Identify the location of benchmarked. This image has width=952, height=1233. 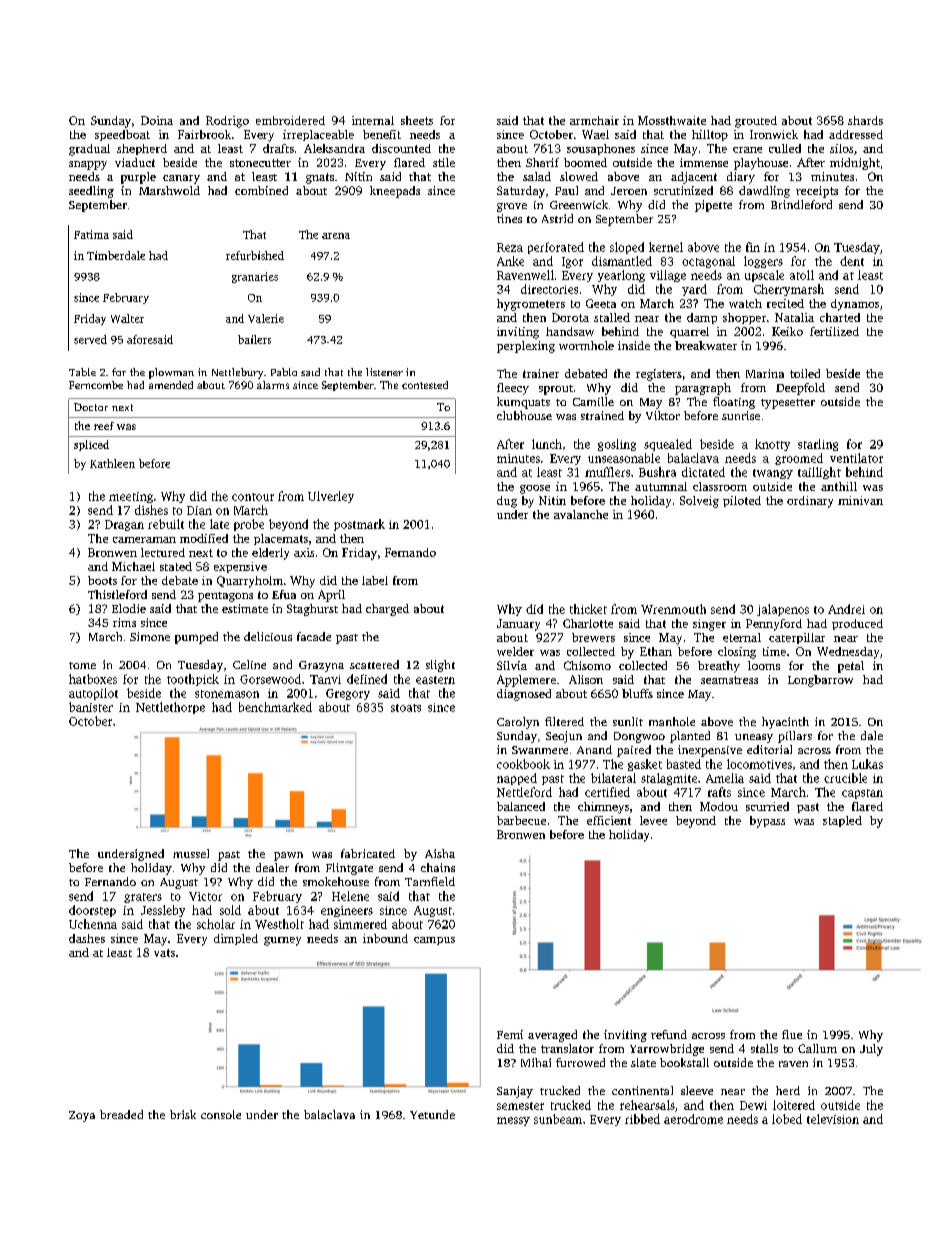
(275, 707).
